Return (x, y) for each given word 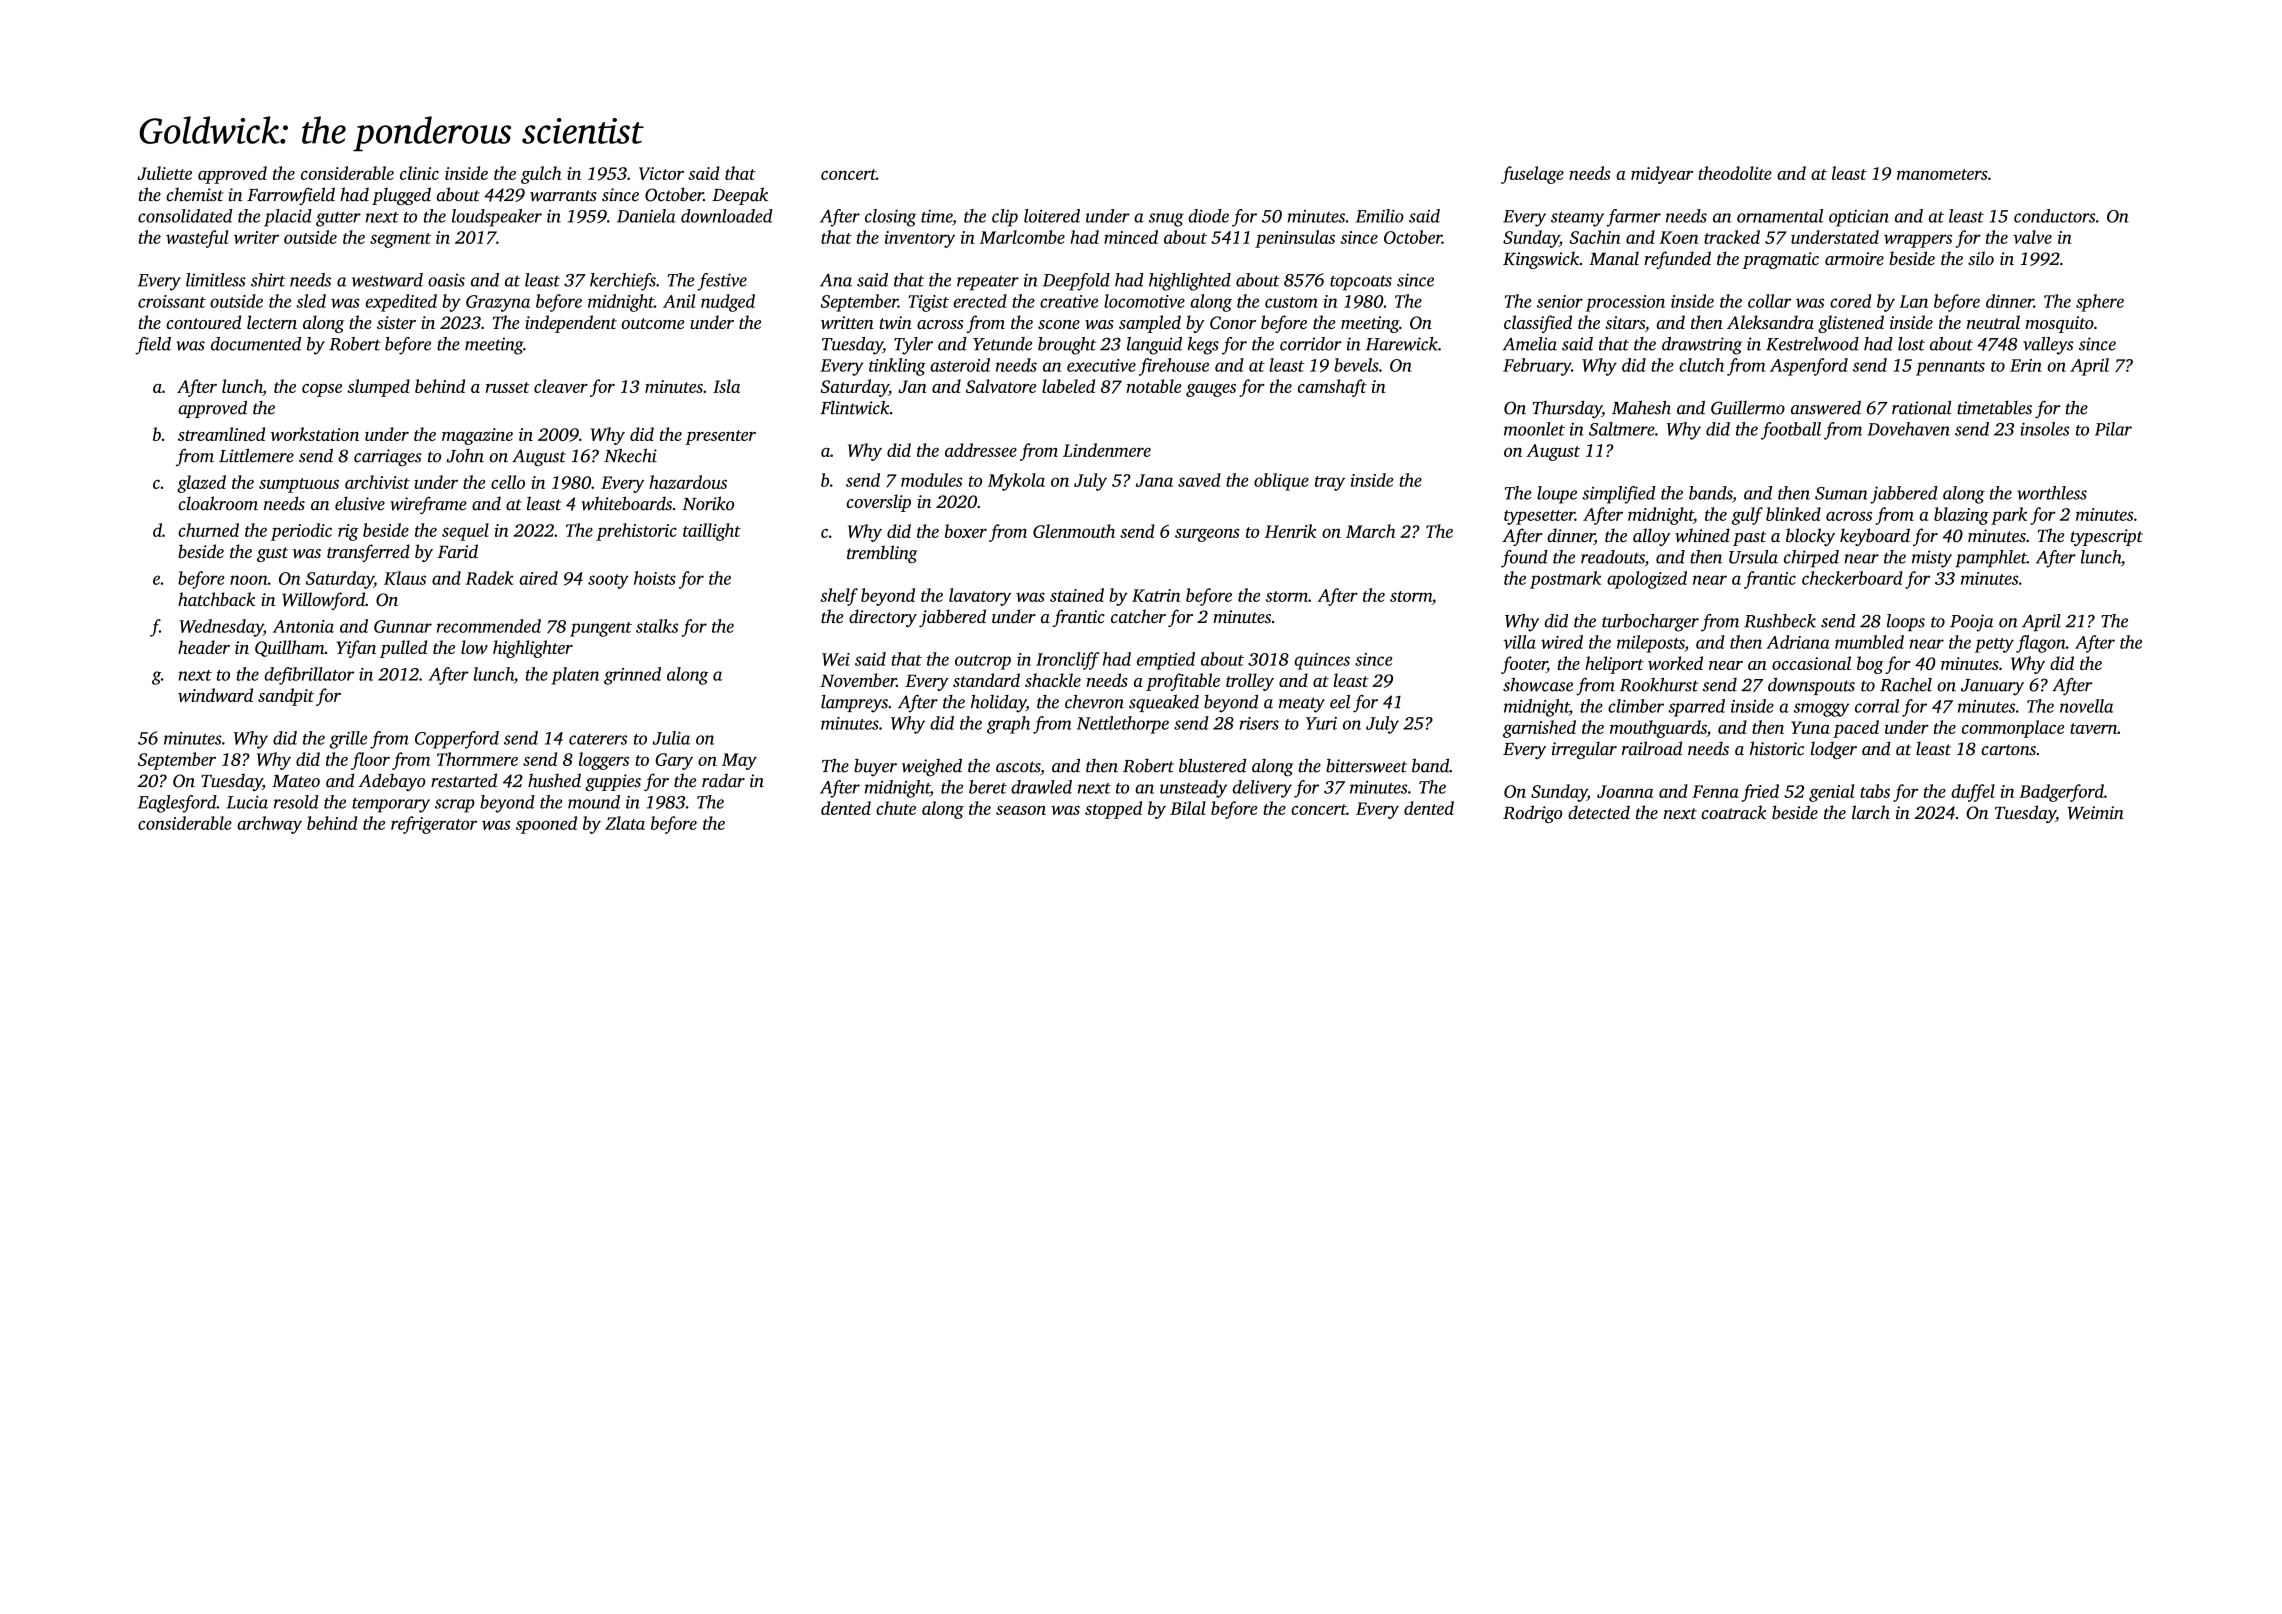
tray (1330, 483)
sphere (2100, 303)
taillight (712, 532)
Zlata (625, 823)
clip (1005, 218)
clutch (1701, 365)
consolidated (185, 216)
